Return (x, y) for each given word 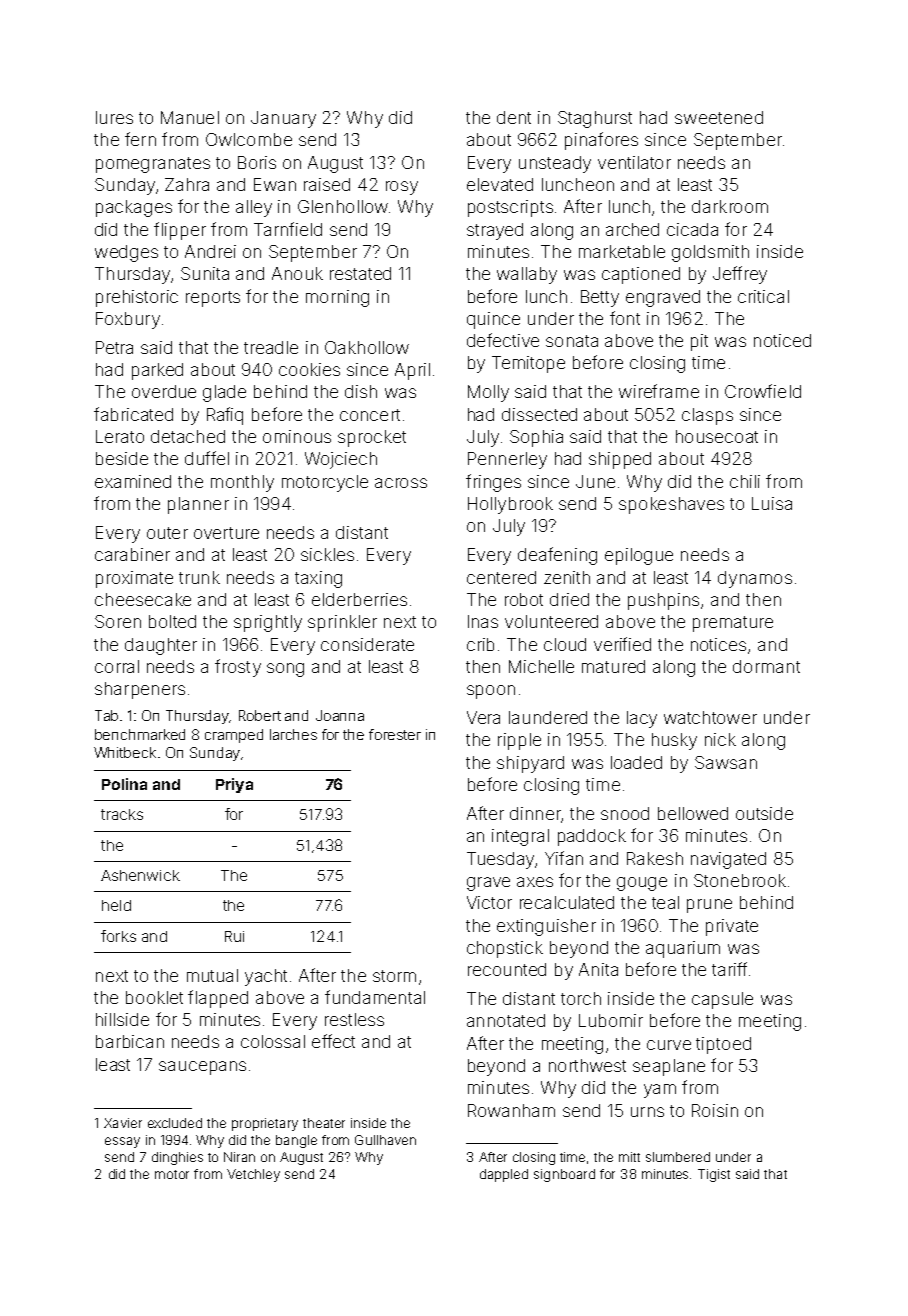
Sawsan (726, 762)
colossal (273, 1041)
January (283, 119)
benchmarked (140, 734)
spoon (491, 692)
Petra (114, 347)
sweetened (719, 117)
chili (745, 481)
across (401, 483)
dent (514, 117)
